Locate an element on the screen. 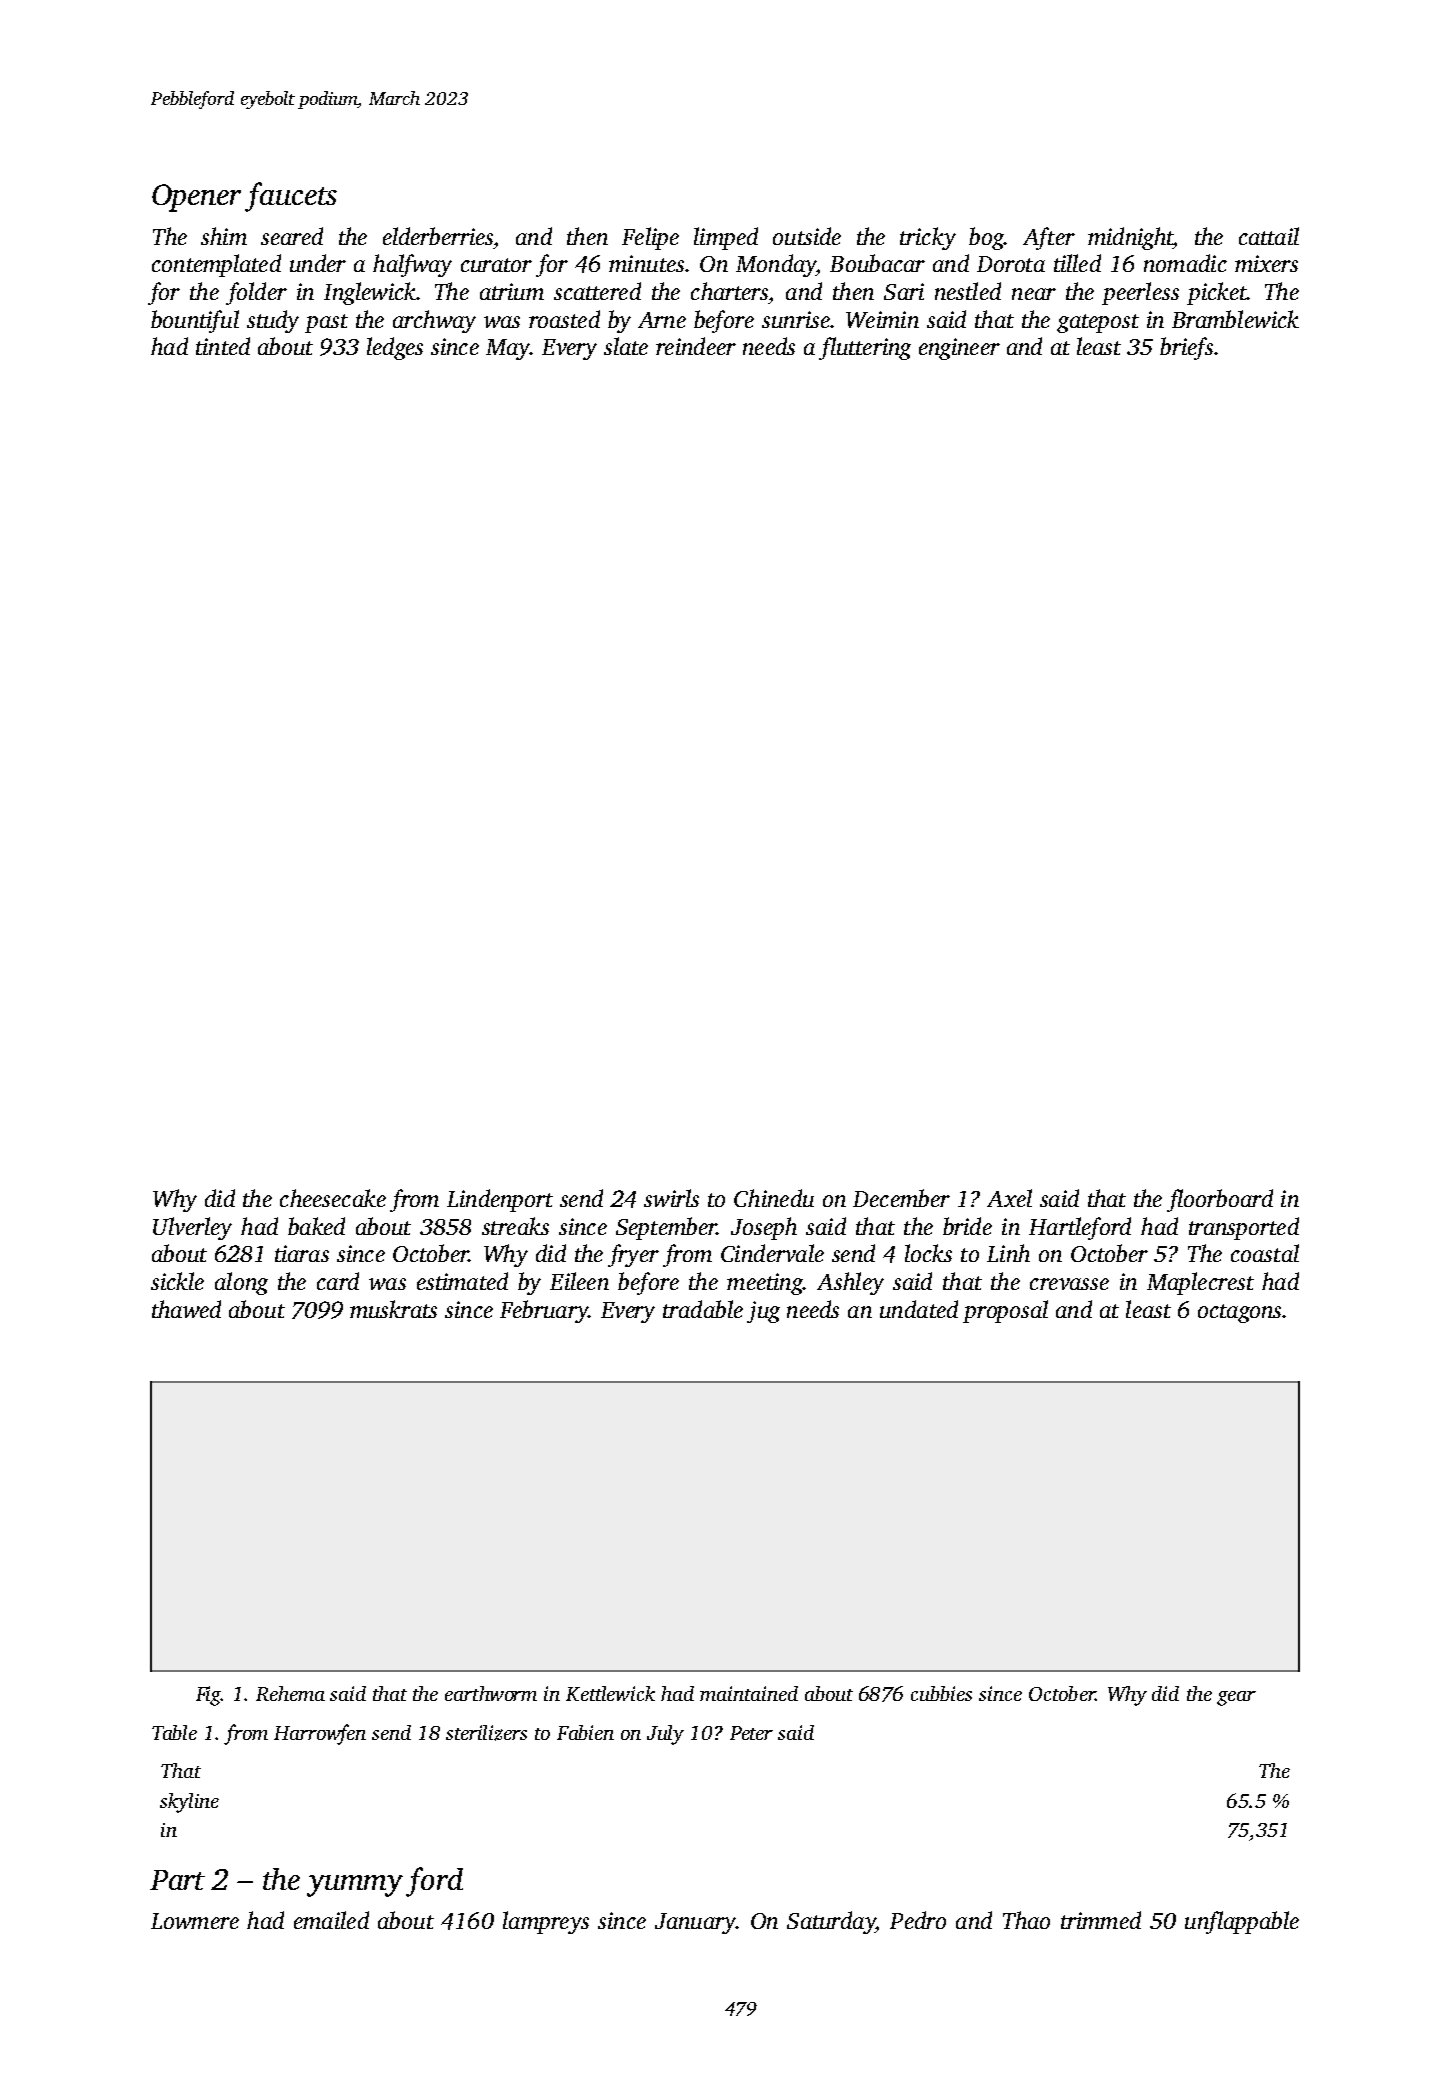 This screenshot has width=1450, height=2100. outside is located at coordinates (807, 236).
